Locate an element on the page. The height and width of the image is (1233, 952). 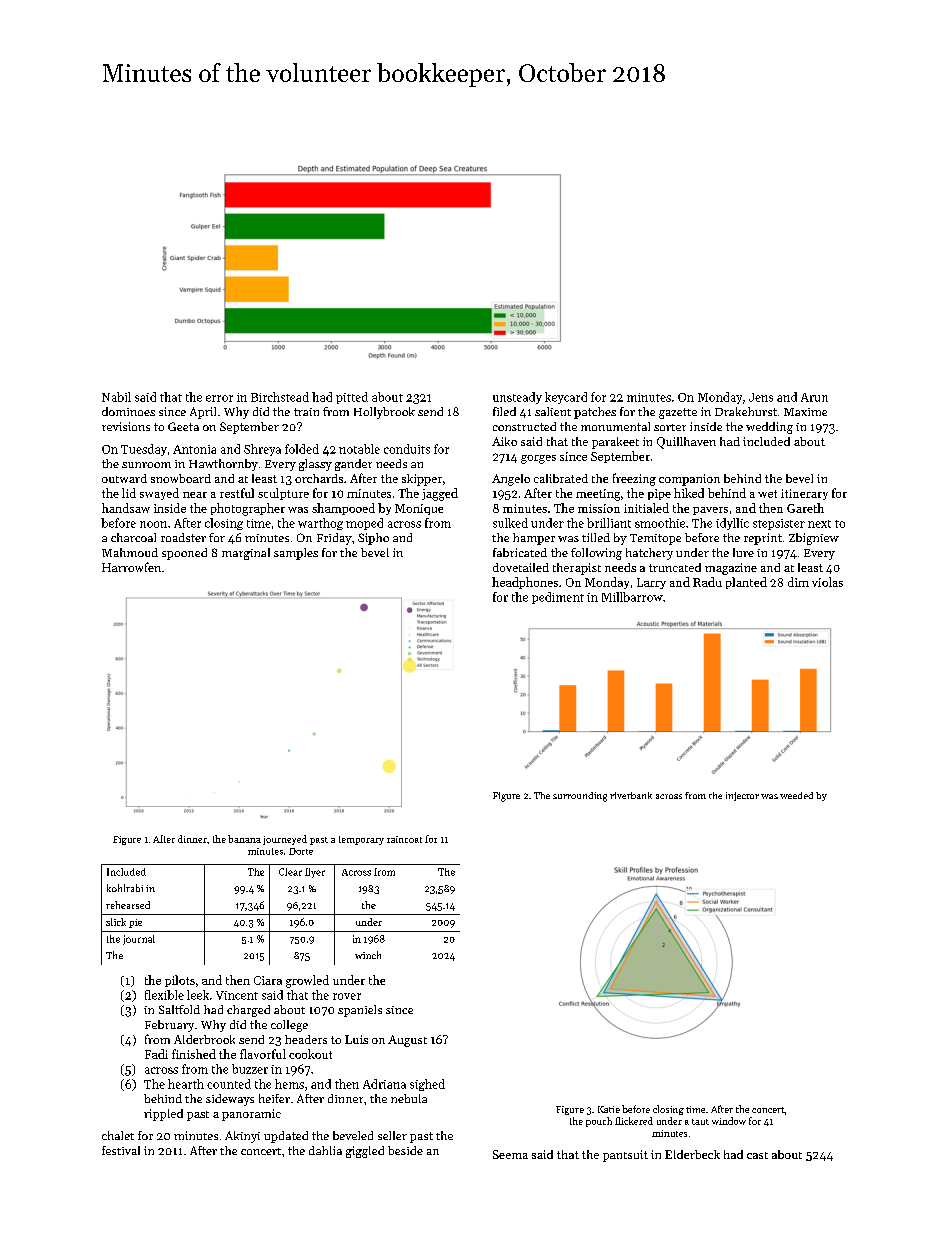
Seema is located at coordinates (510, 1154).
